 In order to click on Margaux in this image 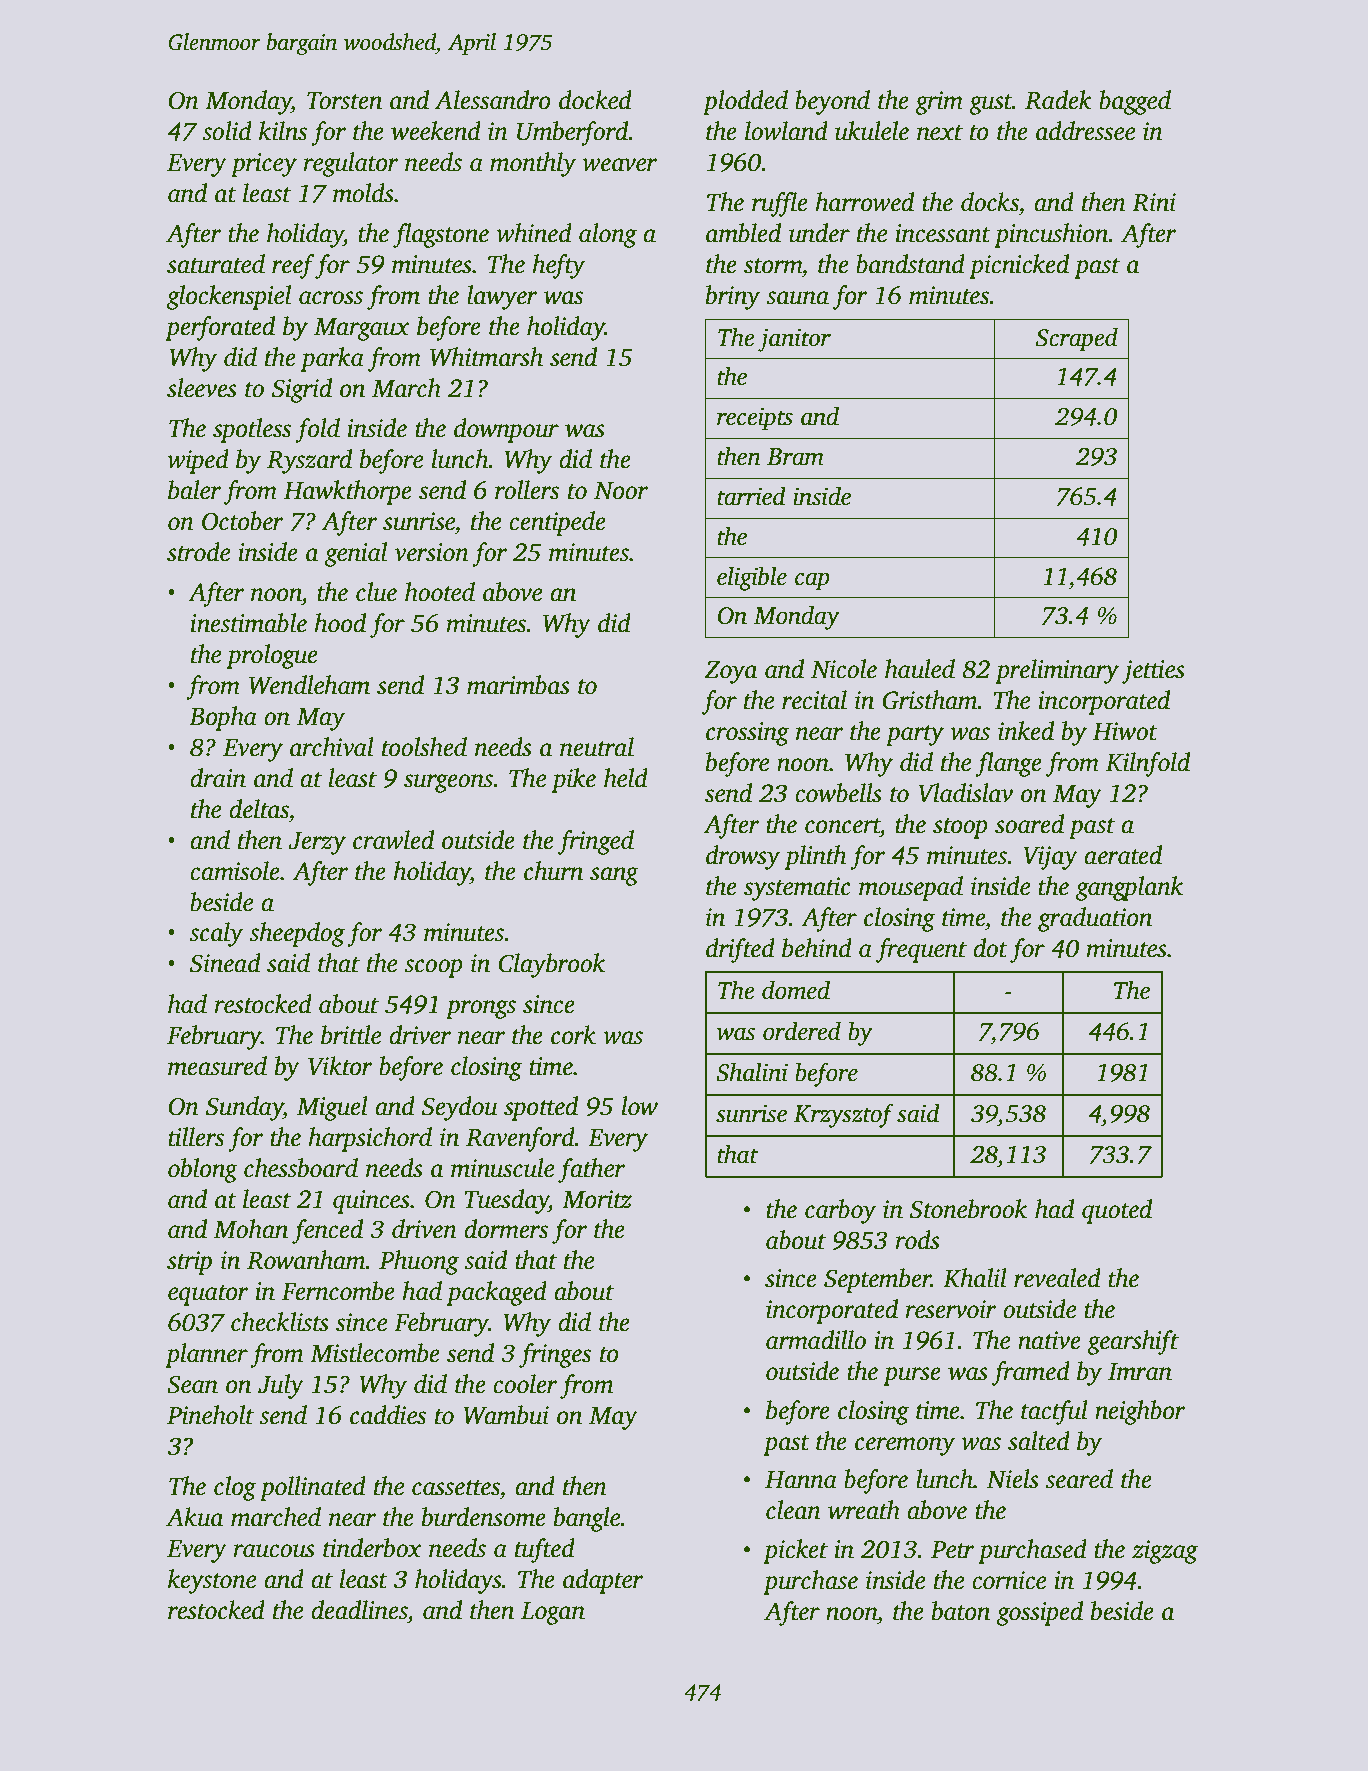, I will do `click(362, 329)`.
